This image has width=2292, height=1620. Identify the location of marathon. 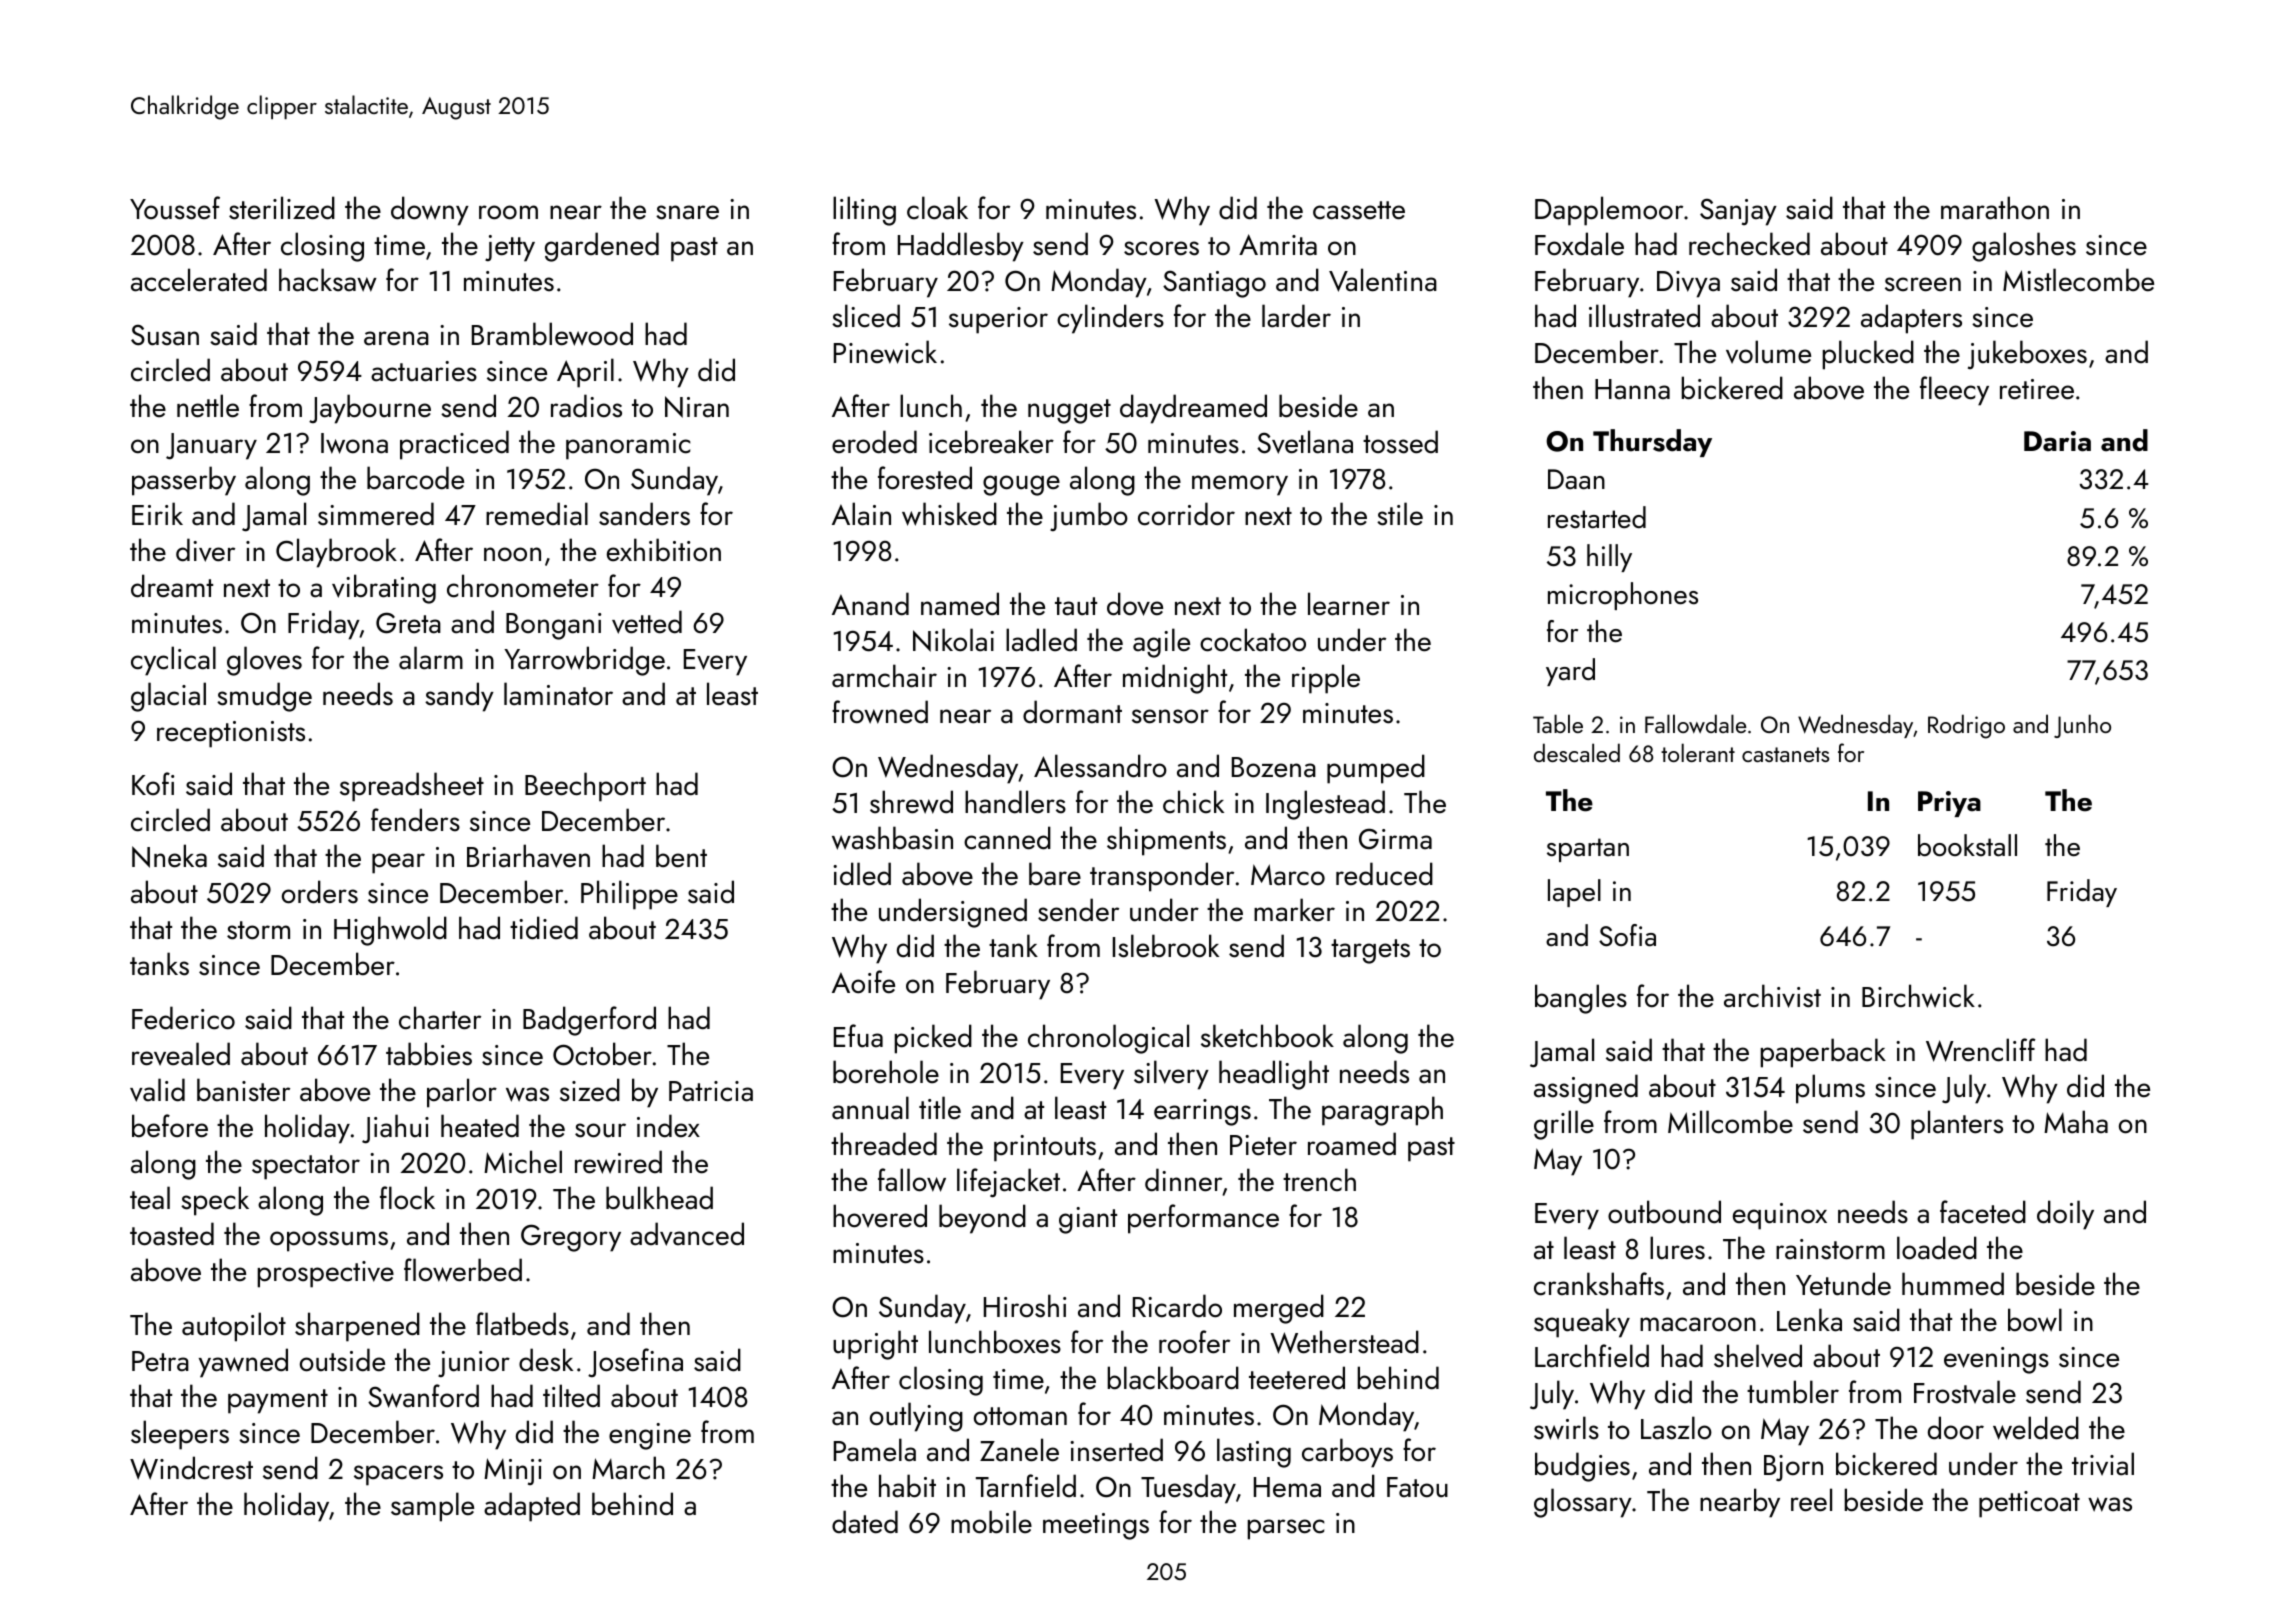
(1995, 208).
